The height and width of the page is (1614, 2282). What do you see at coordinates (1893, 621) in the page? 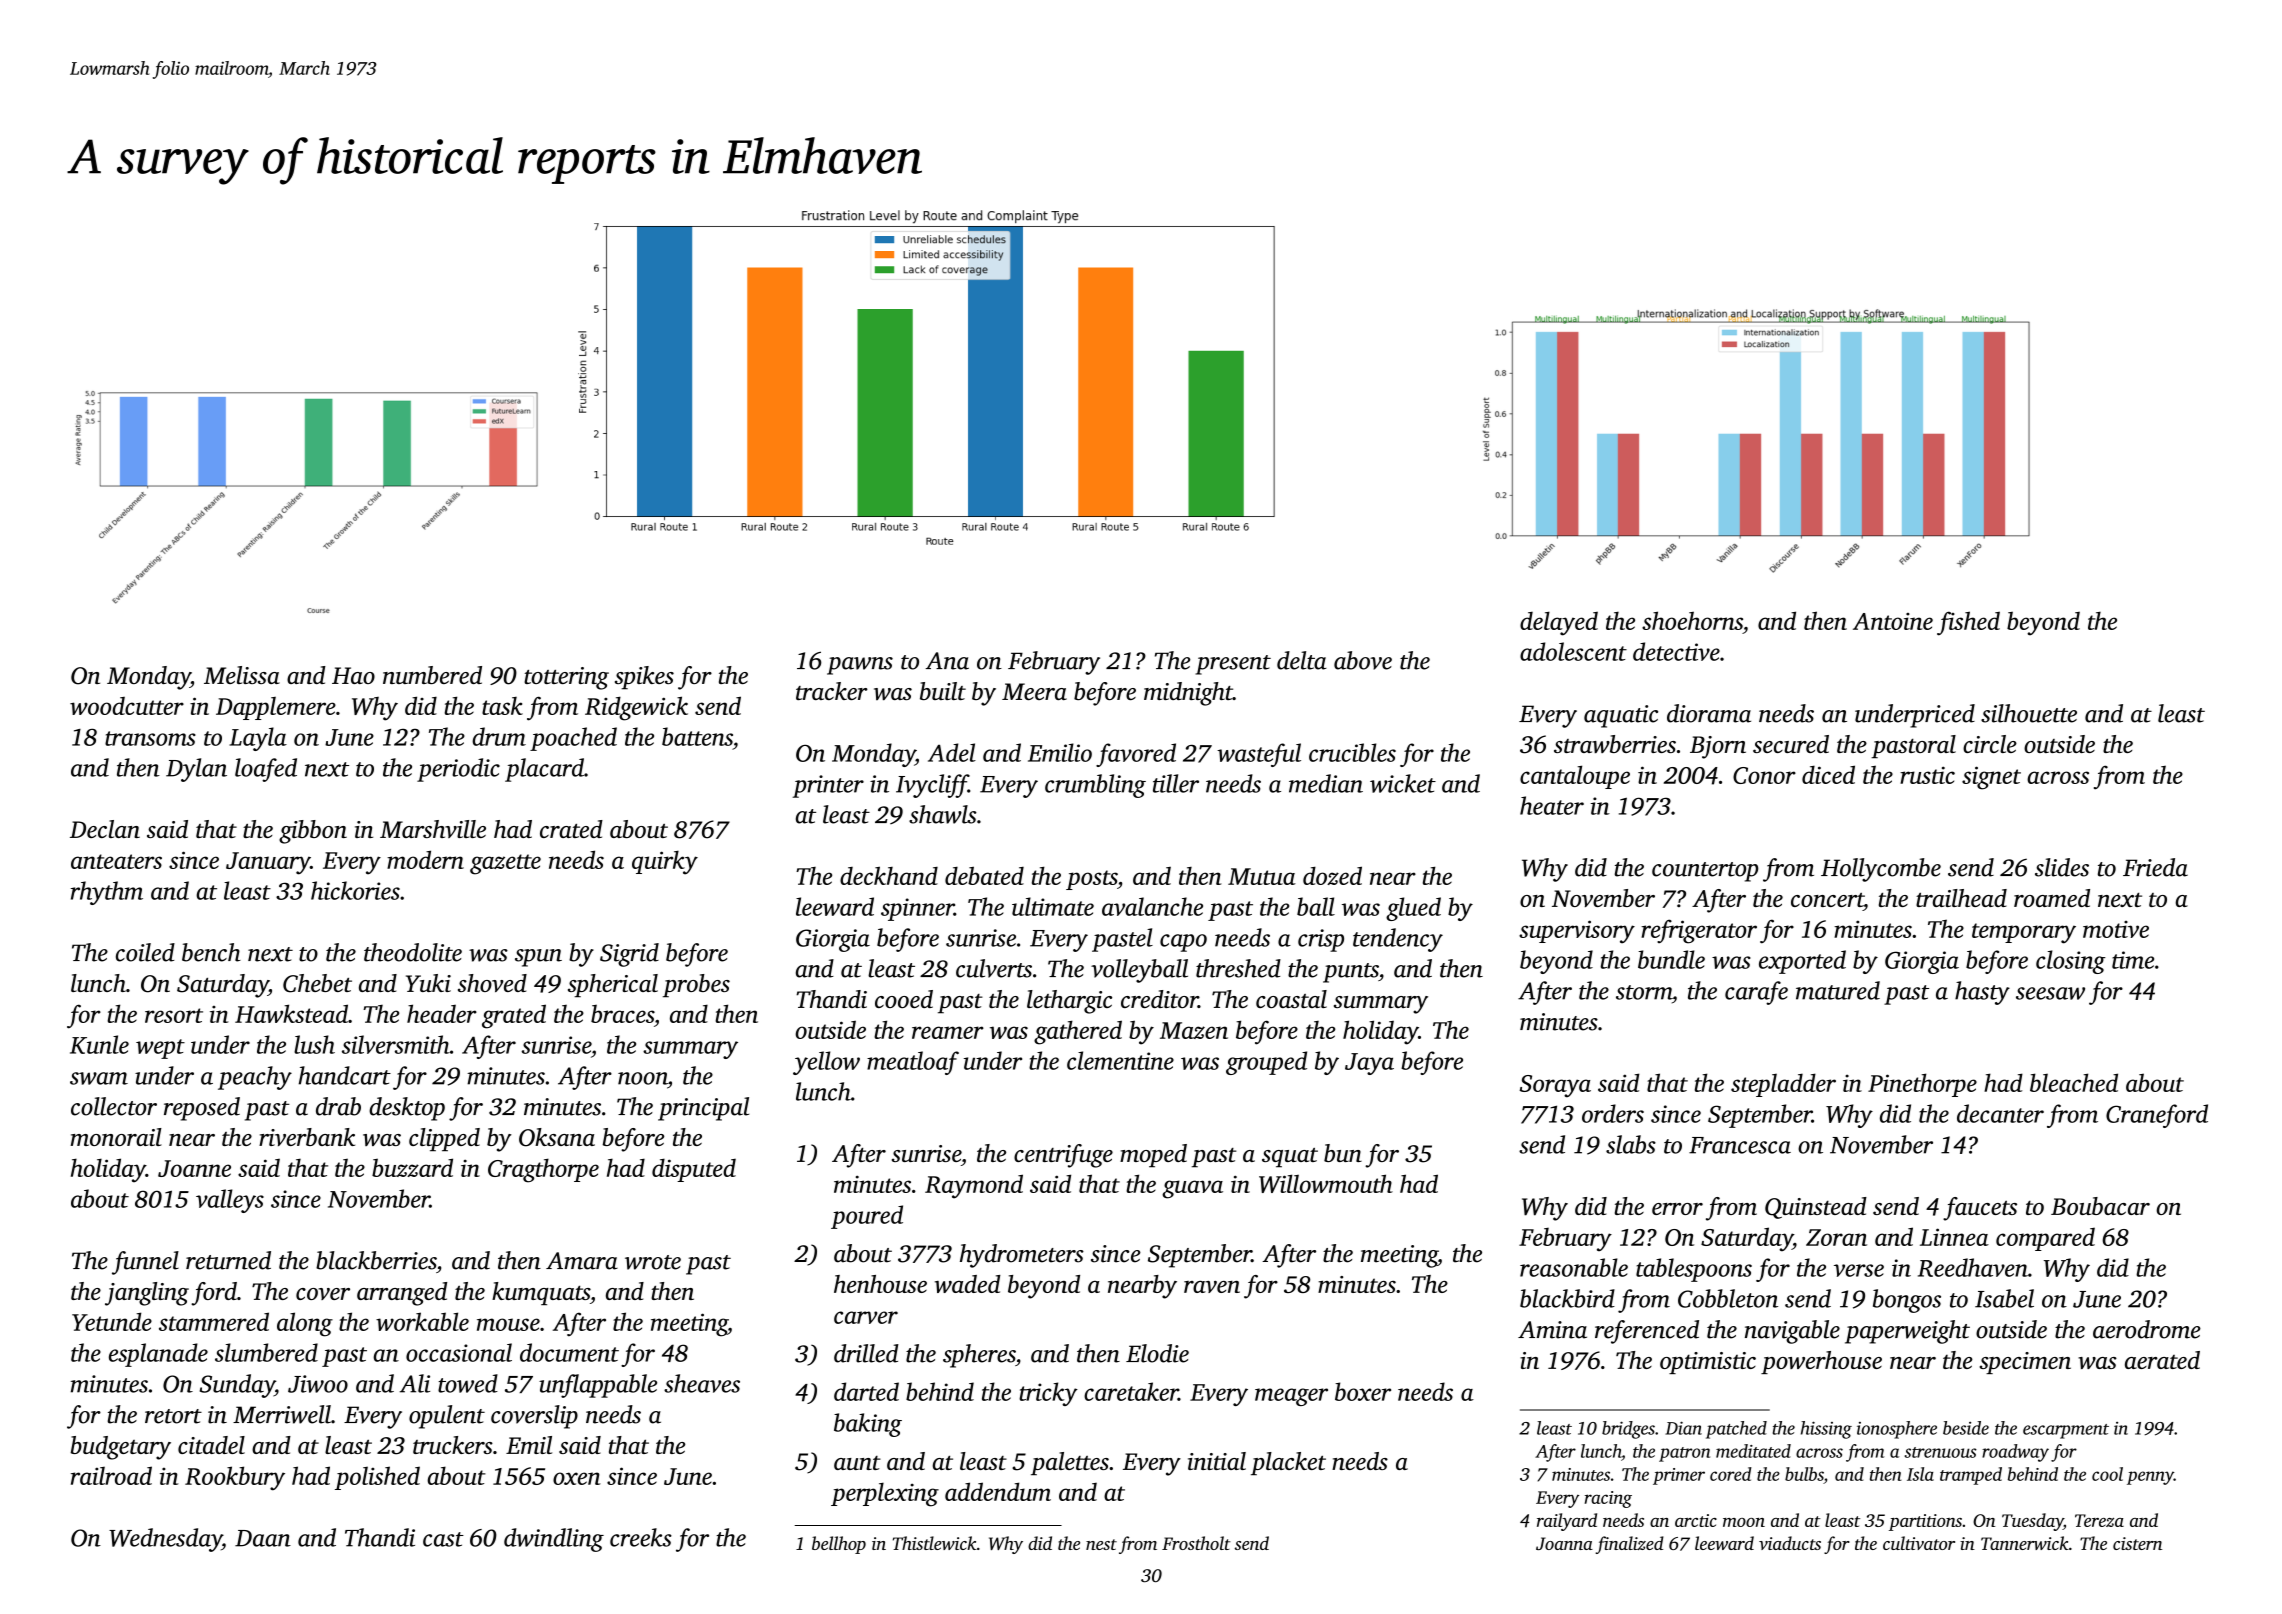
I see `Antoine` at bounding box center [1893, 621].
